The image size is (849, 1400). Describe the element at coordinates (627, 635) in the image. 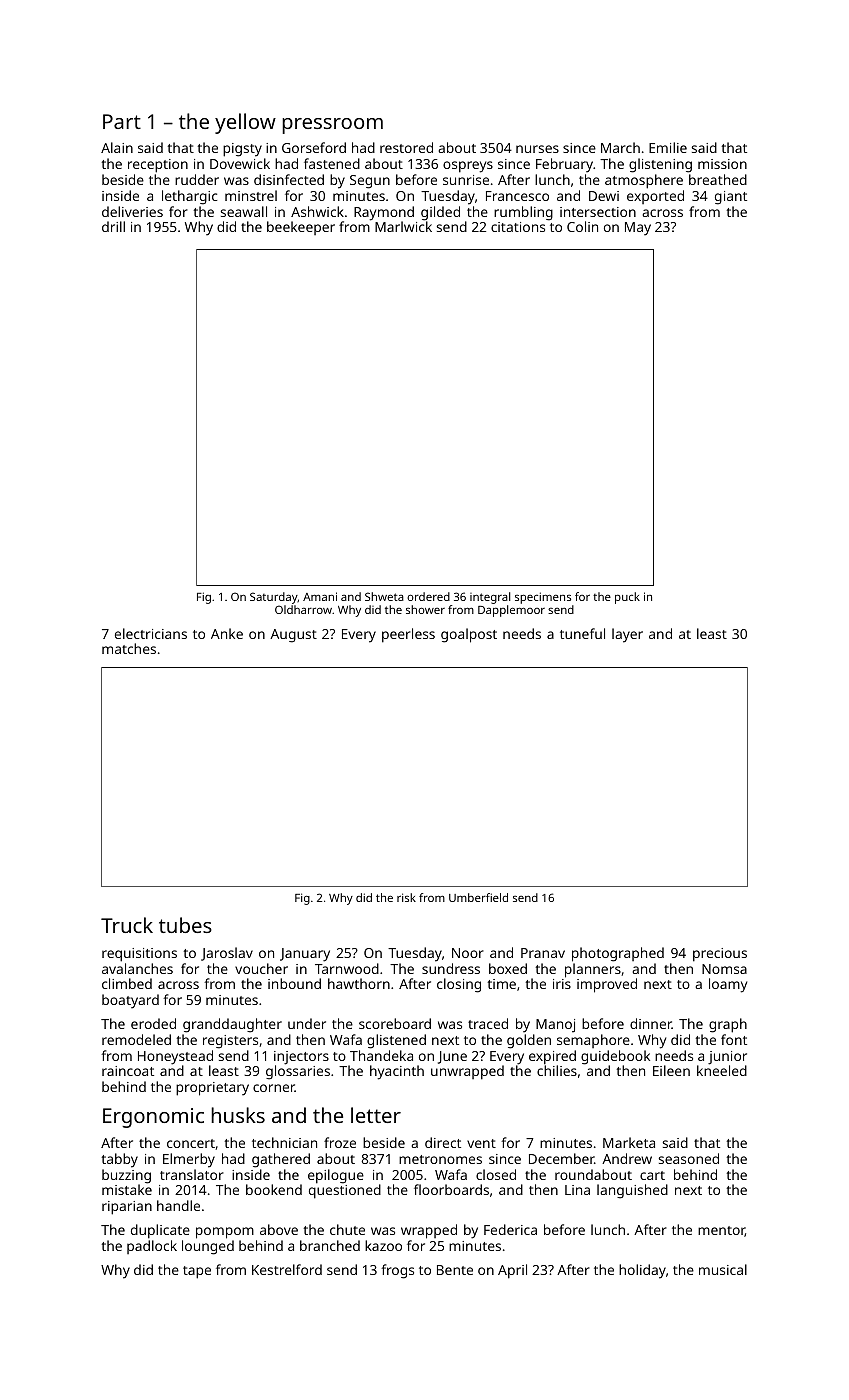

I see `layer` at that location.
